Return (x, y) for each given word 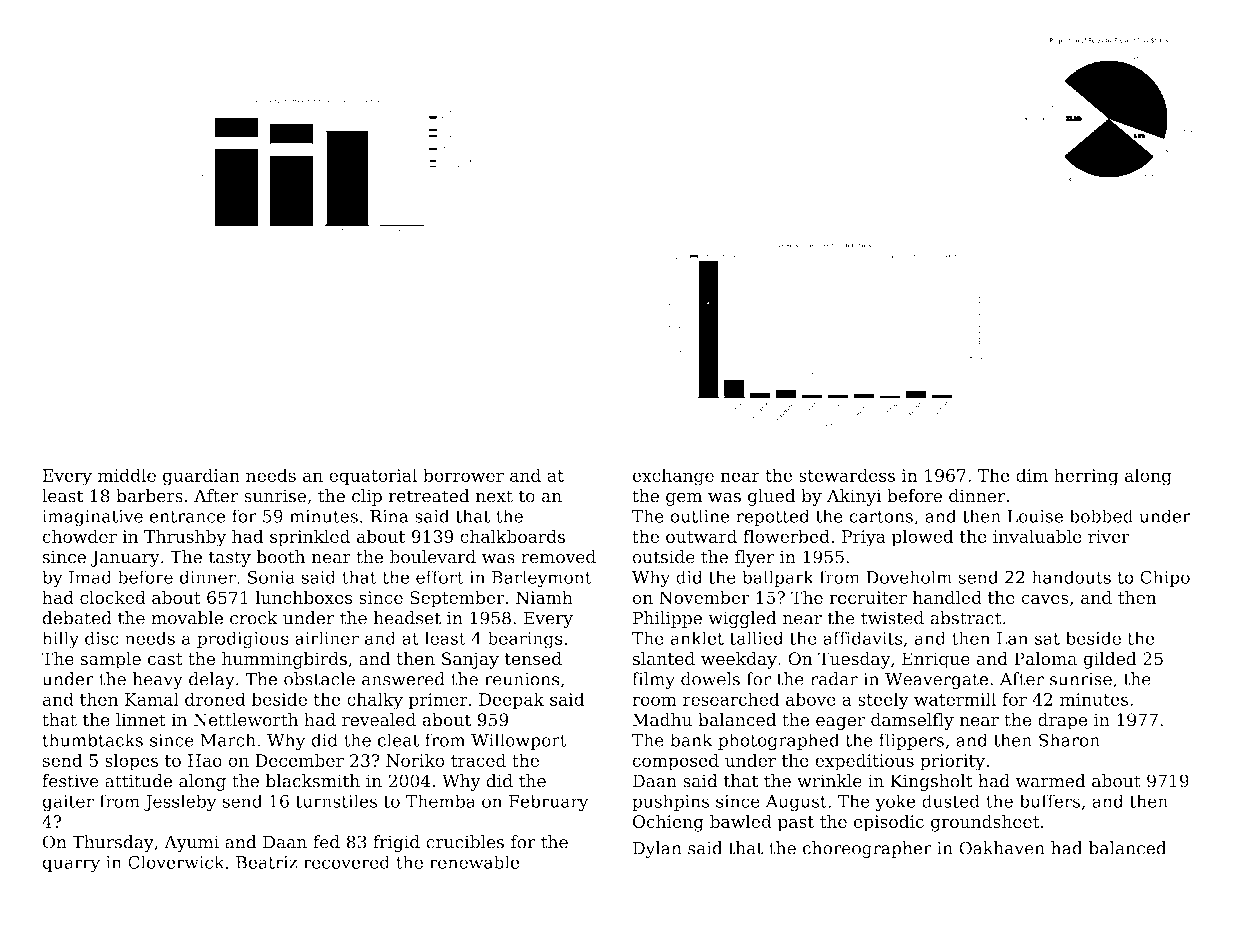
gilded (1110, 660)
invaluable (1037, 536)
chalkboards (512, 536)
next (494, 496)
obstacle (319, 679)
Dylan (657, 849)
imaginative (92, 518)
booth (280, 557)
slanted (663, 659)
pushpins (670, 802)
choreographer (867, 850)
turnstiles (336, 801)
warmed (1051, 781)
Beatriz (266, 862)
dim (1032, 475)
